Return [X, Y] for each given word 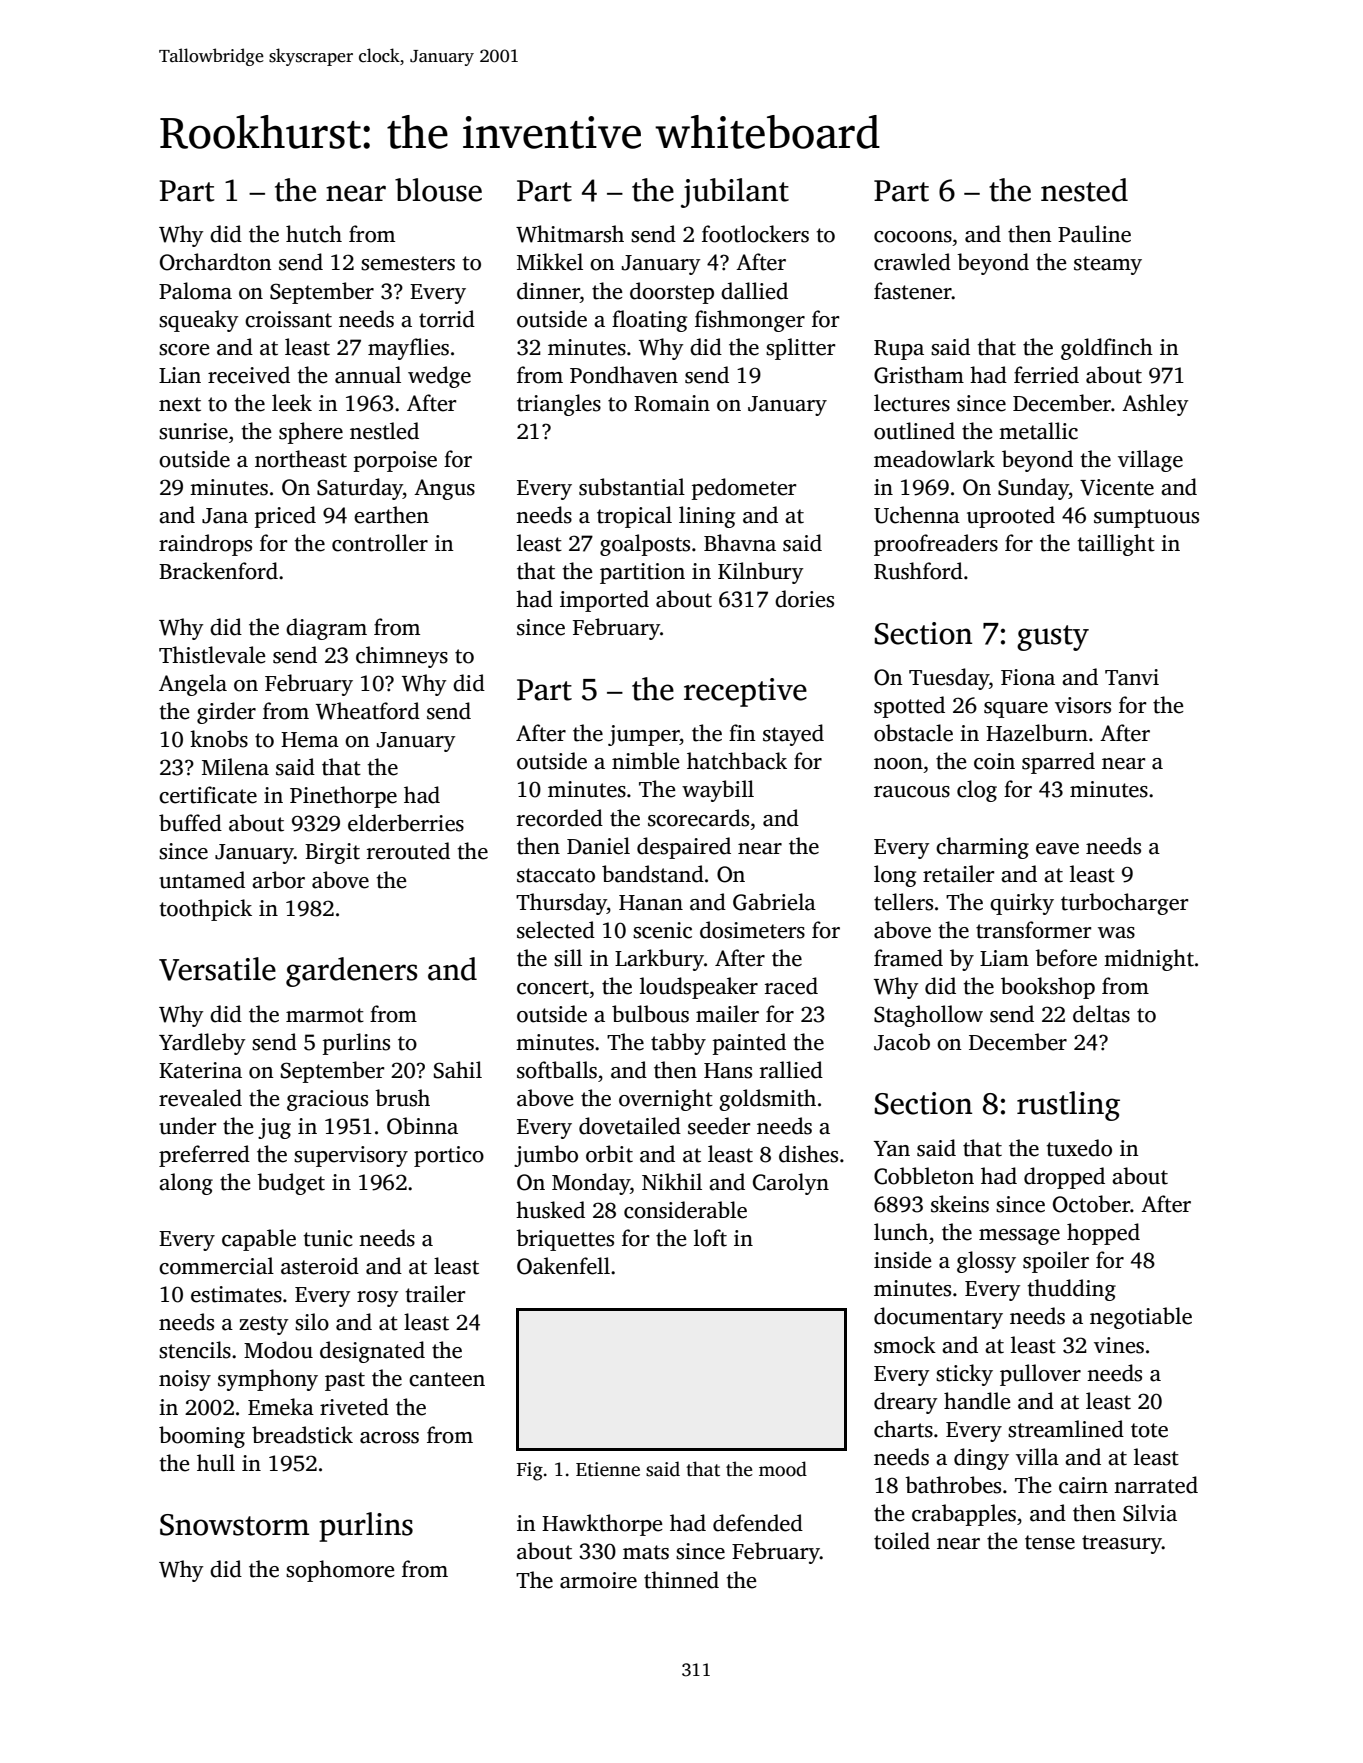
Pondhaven [624, 375]
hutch [314, 234]
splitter [801, 349]
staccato [556, 875]
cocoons [913, 237]
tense [1050, 1542]
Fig [530, 1471]
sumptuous [1146, 518]
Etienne [608, 1469]
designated [372, 1352]
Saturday [360, 489]
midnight [1149, 960]
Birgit [332, 853]
